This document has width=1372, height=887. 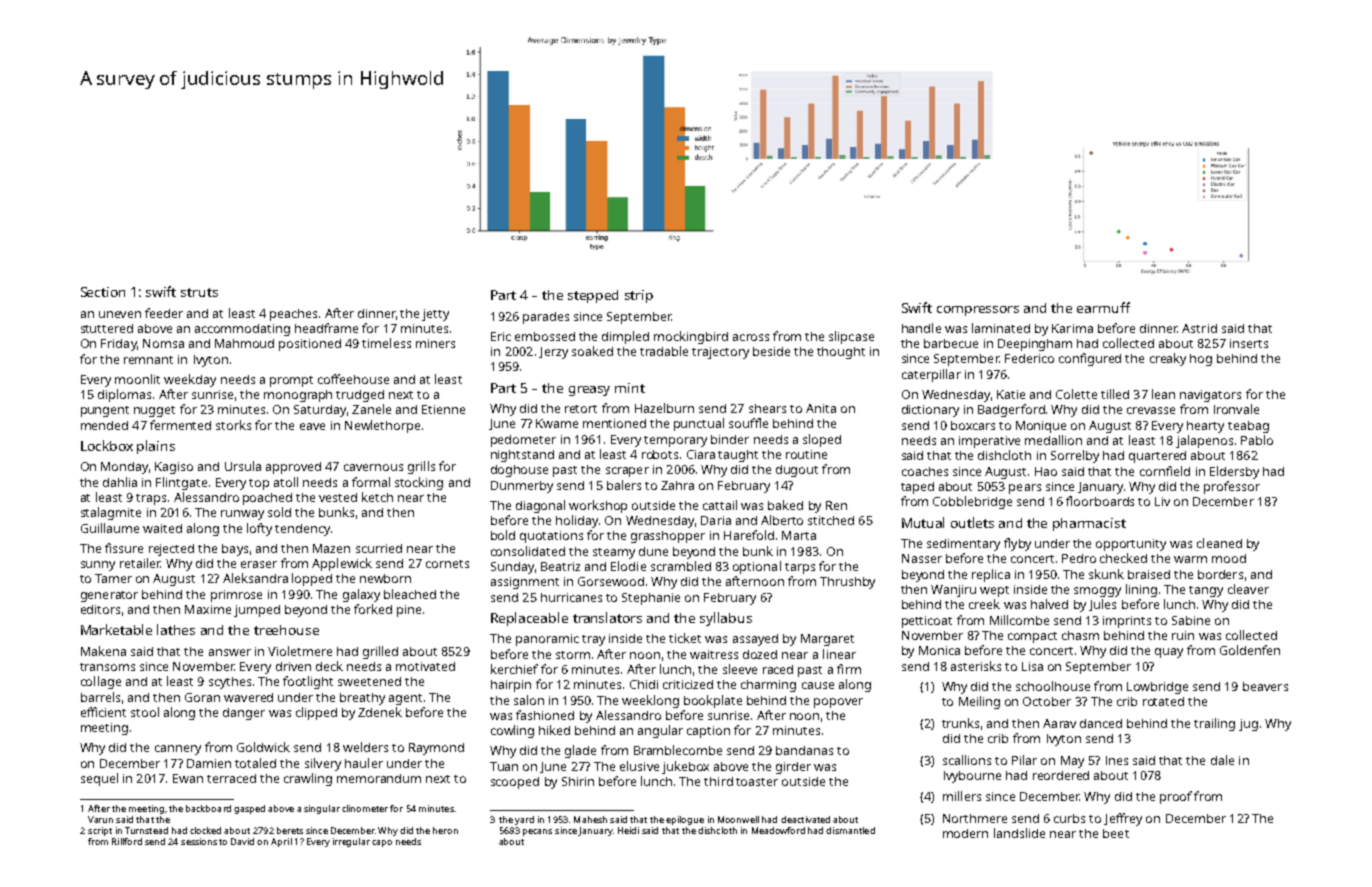 What do you see at coordinates (373, 609) in the document?
I see `forked` at bounding box center [373, 609].
